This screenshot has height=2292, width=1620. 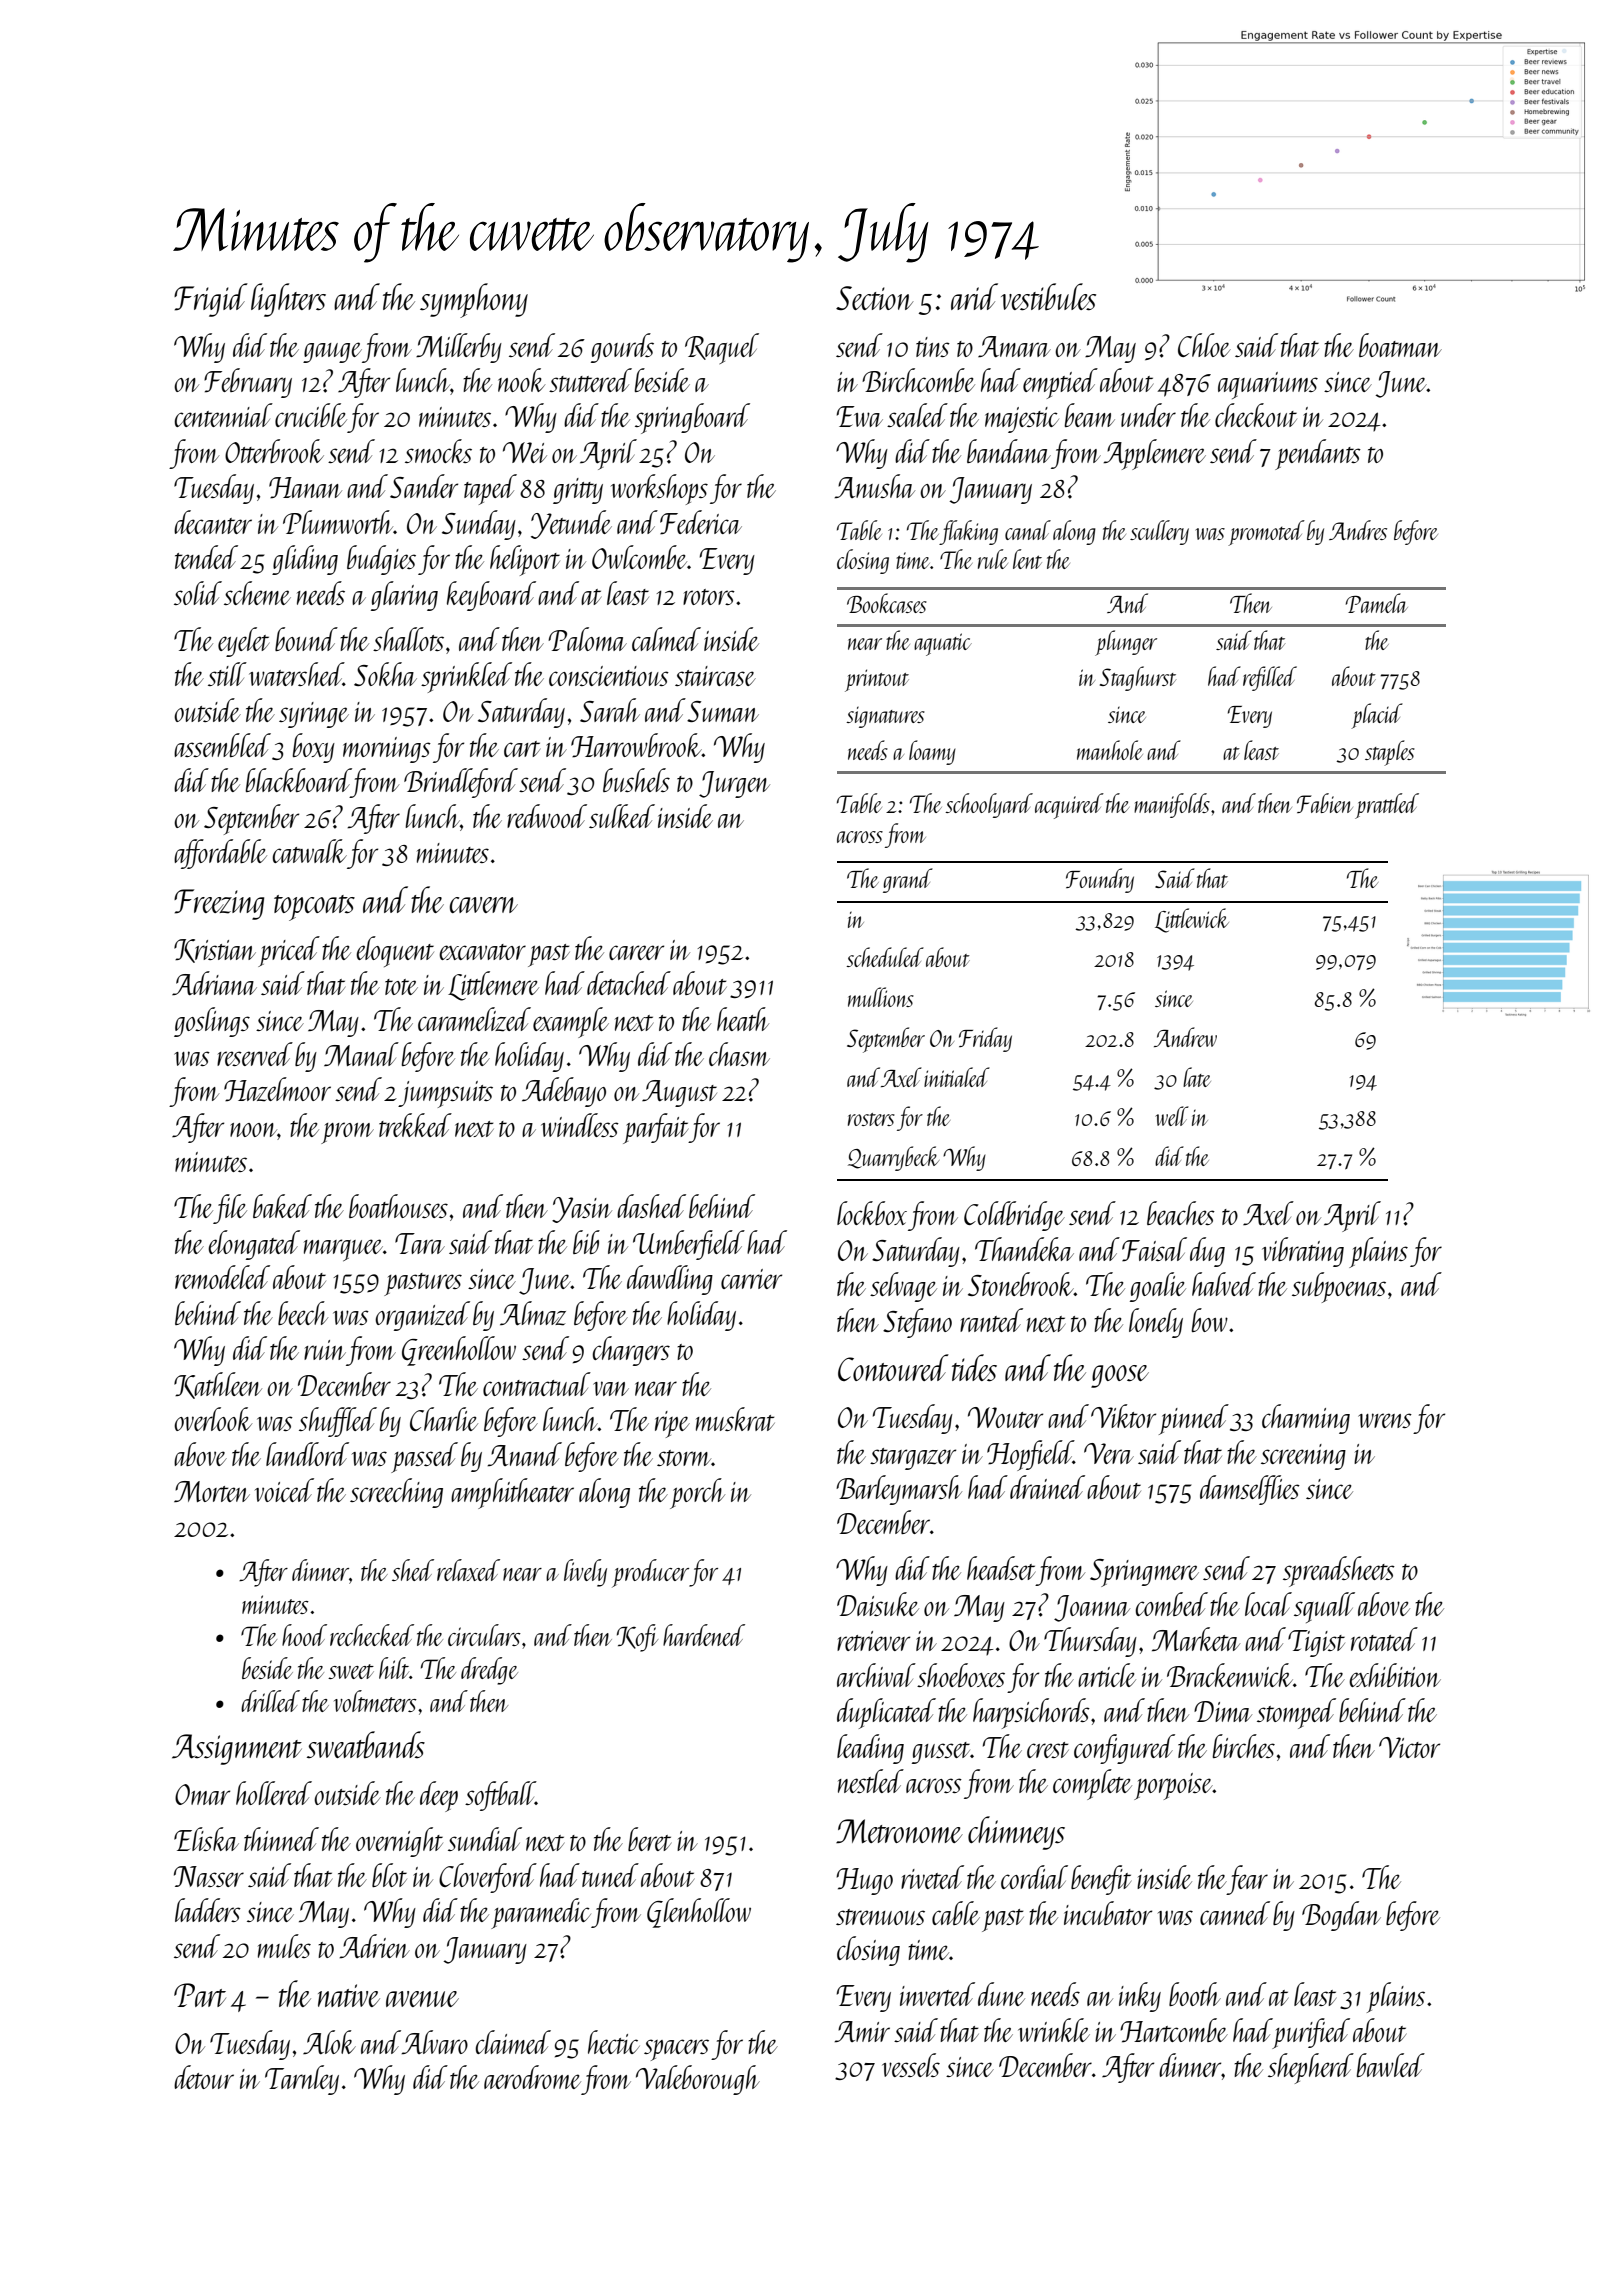 I want to click on late, so click(x=1197, y=1077).
